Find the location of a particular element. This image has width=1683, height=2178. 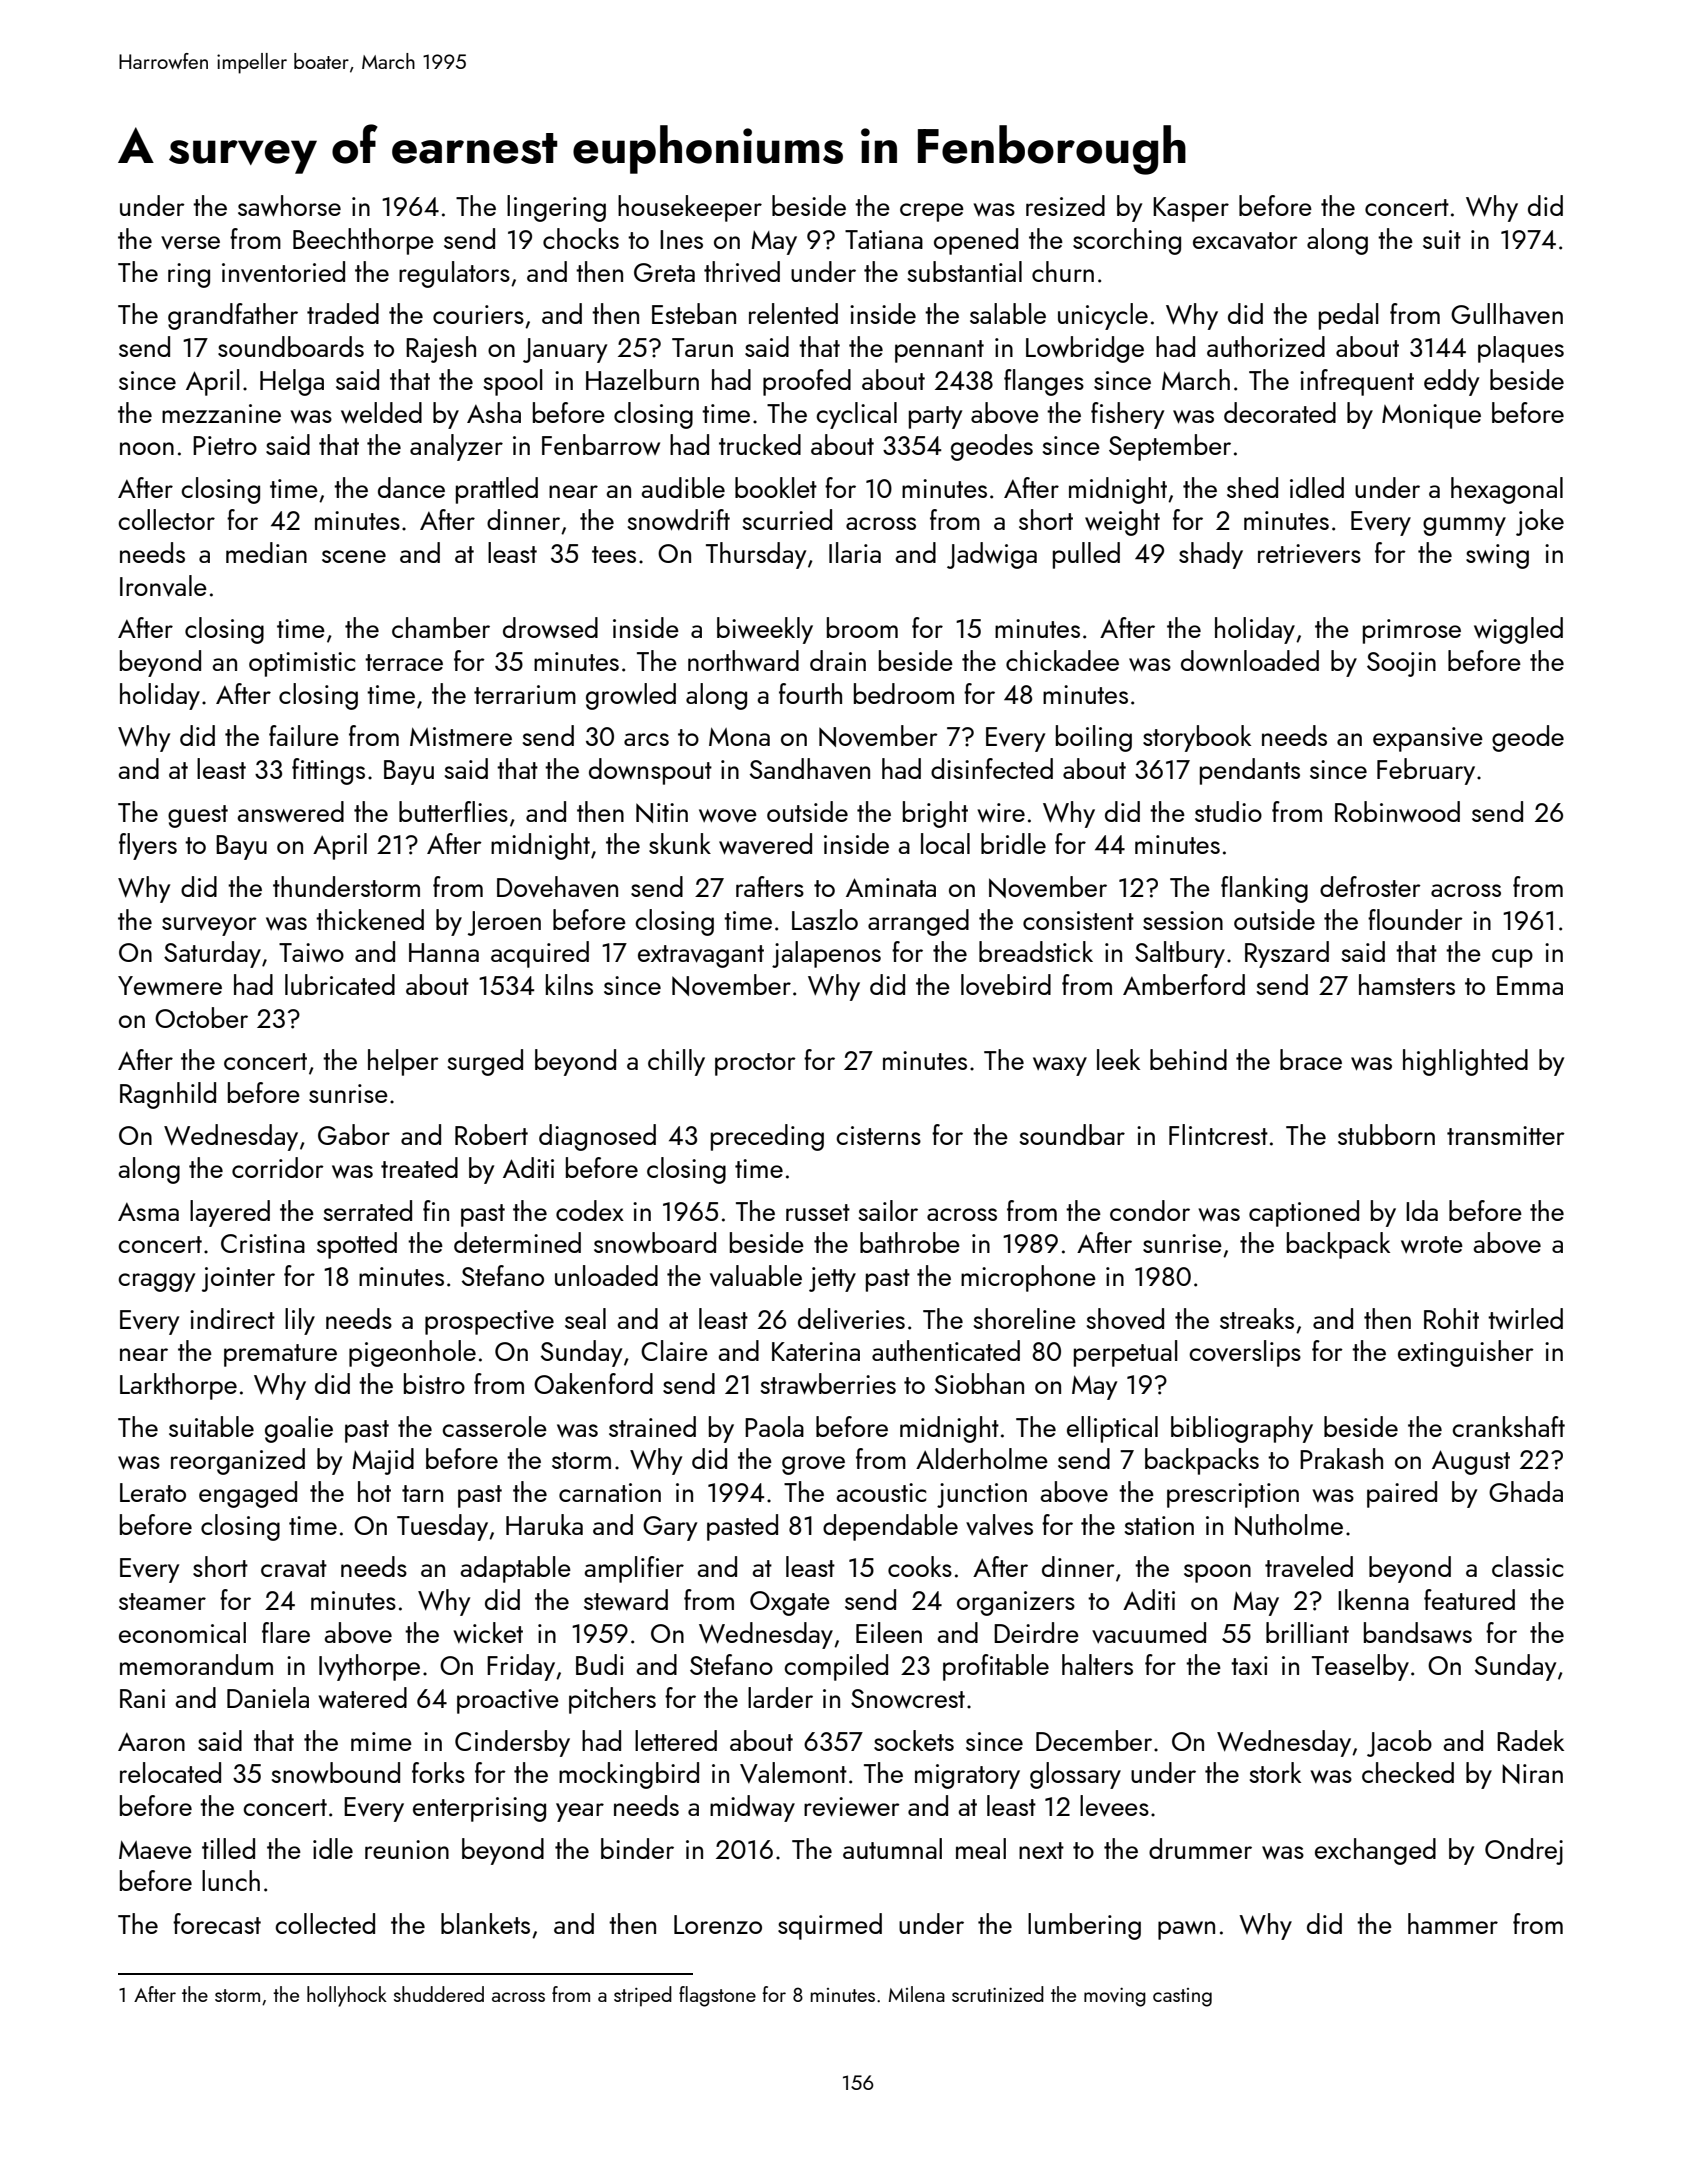

housekeeper is located at coordinates (690, 208).
